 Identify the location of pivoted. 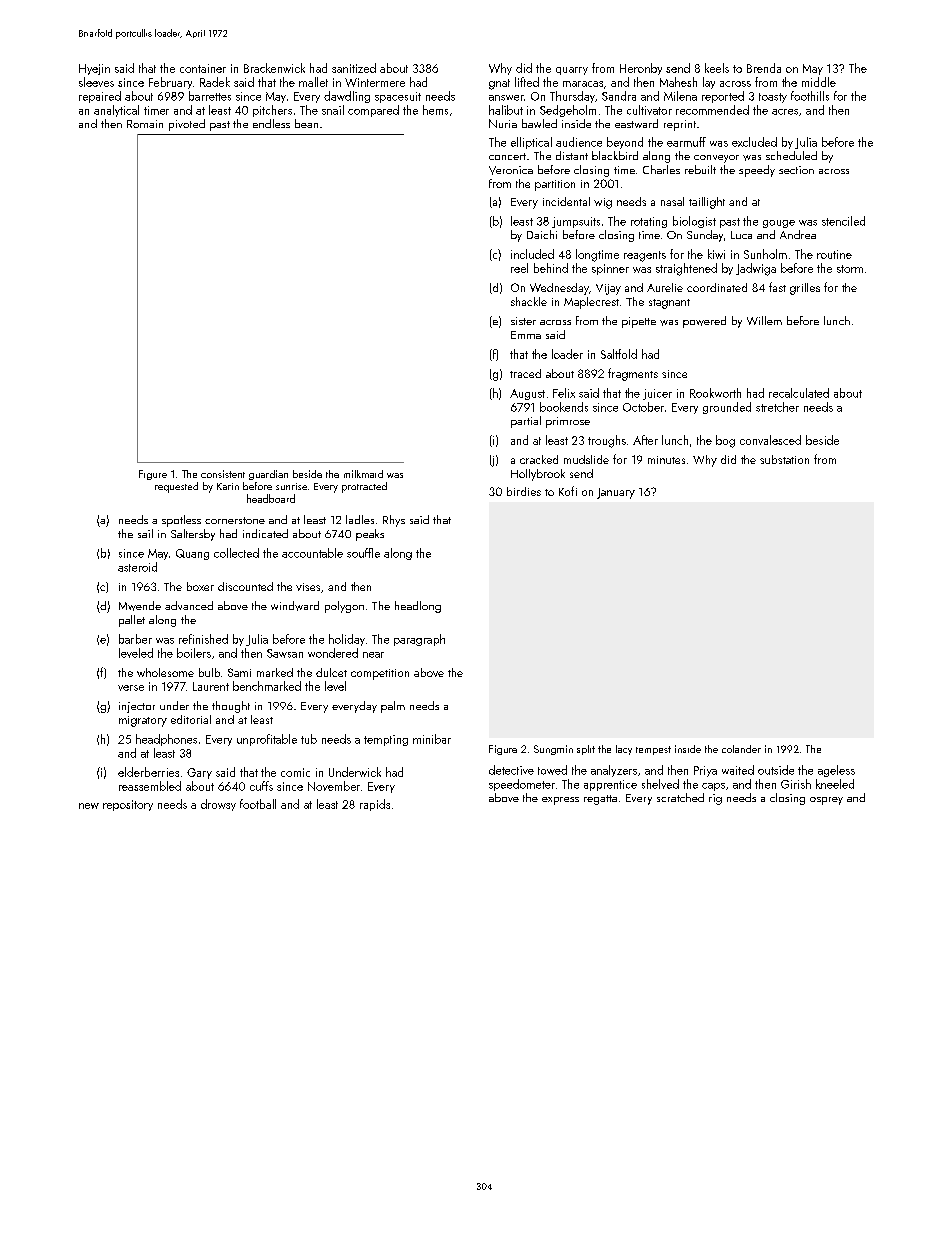
(187, 125).
